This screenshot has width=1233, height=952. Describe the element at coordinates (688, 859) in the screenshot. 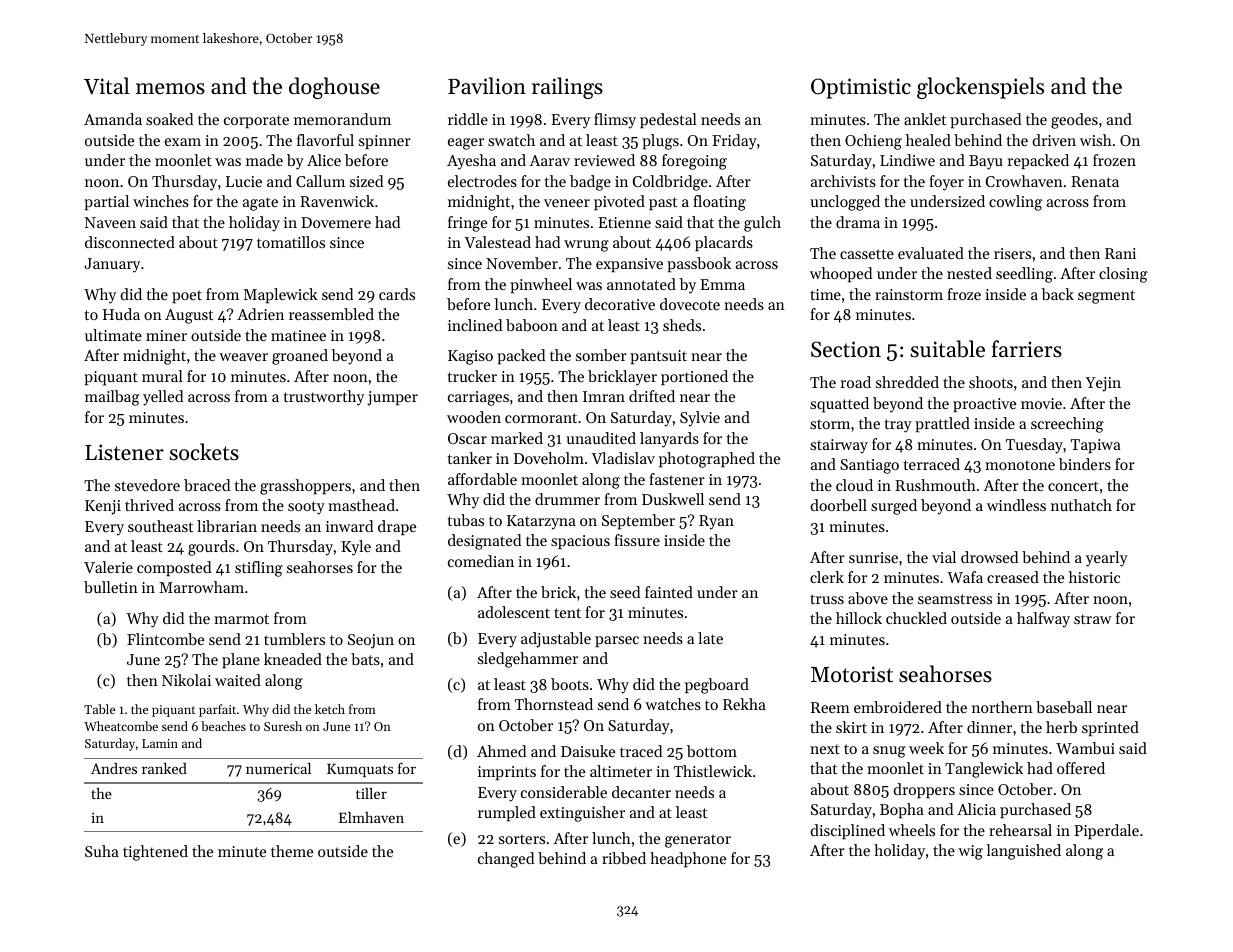

I see `headphone` at that location.
